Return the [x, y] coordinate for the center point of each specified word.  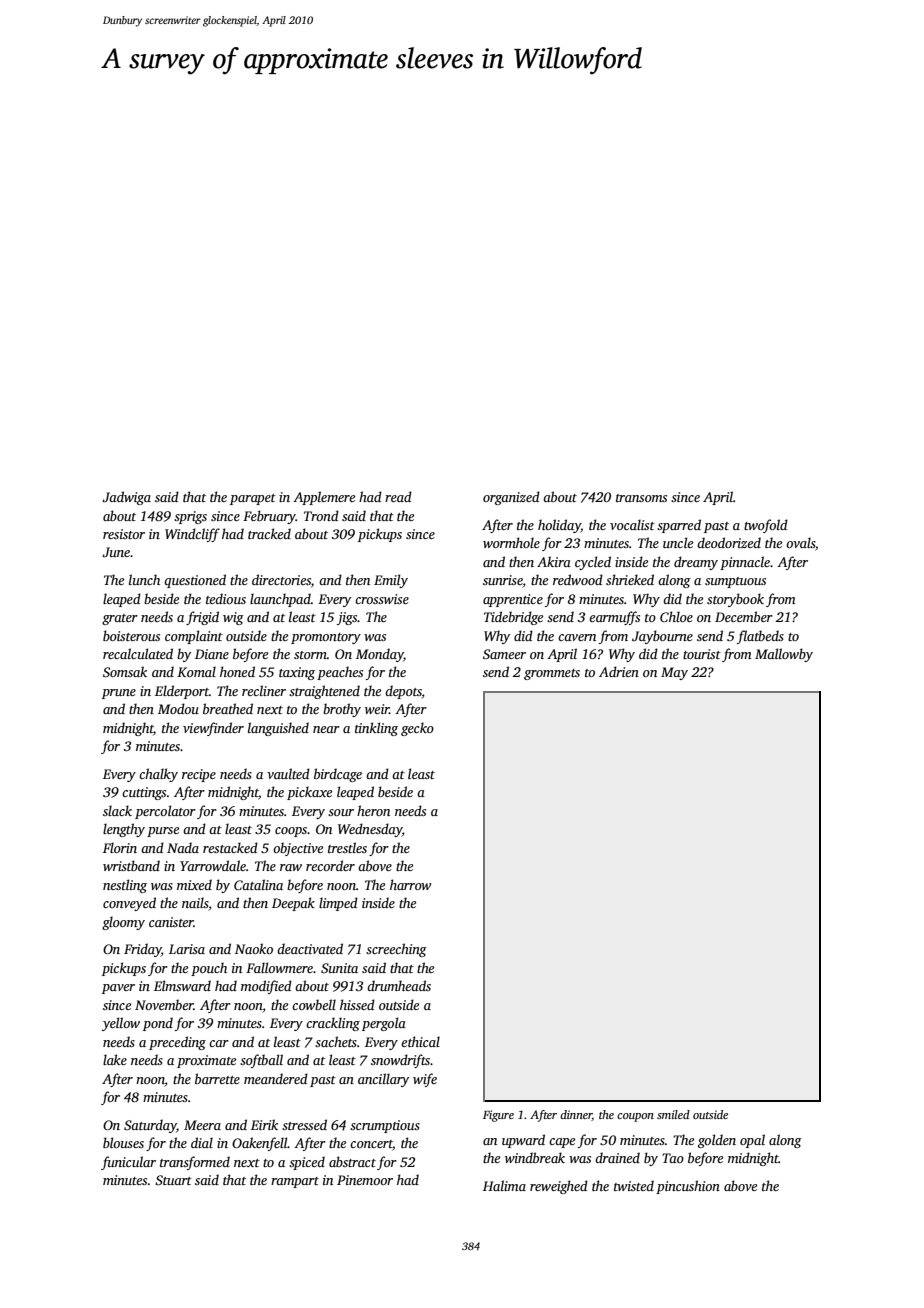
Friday [142, 950]
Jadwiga [126, 498]
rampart [295, 1182]
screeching [396, 950]
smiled [673, 1114]
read [398, 496]
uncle [678, 542]
